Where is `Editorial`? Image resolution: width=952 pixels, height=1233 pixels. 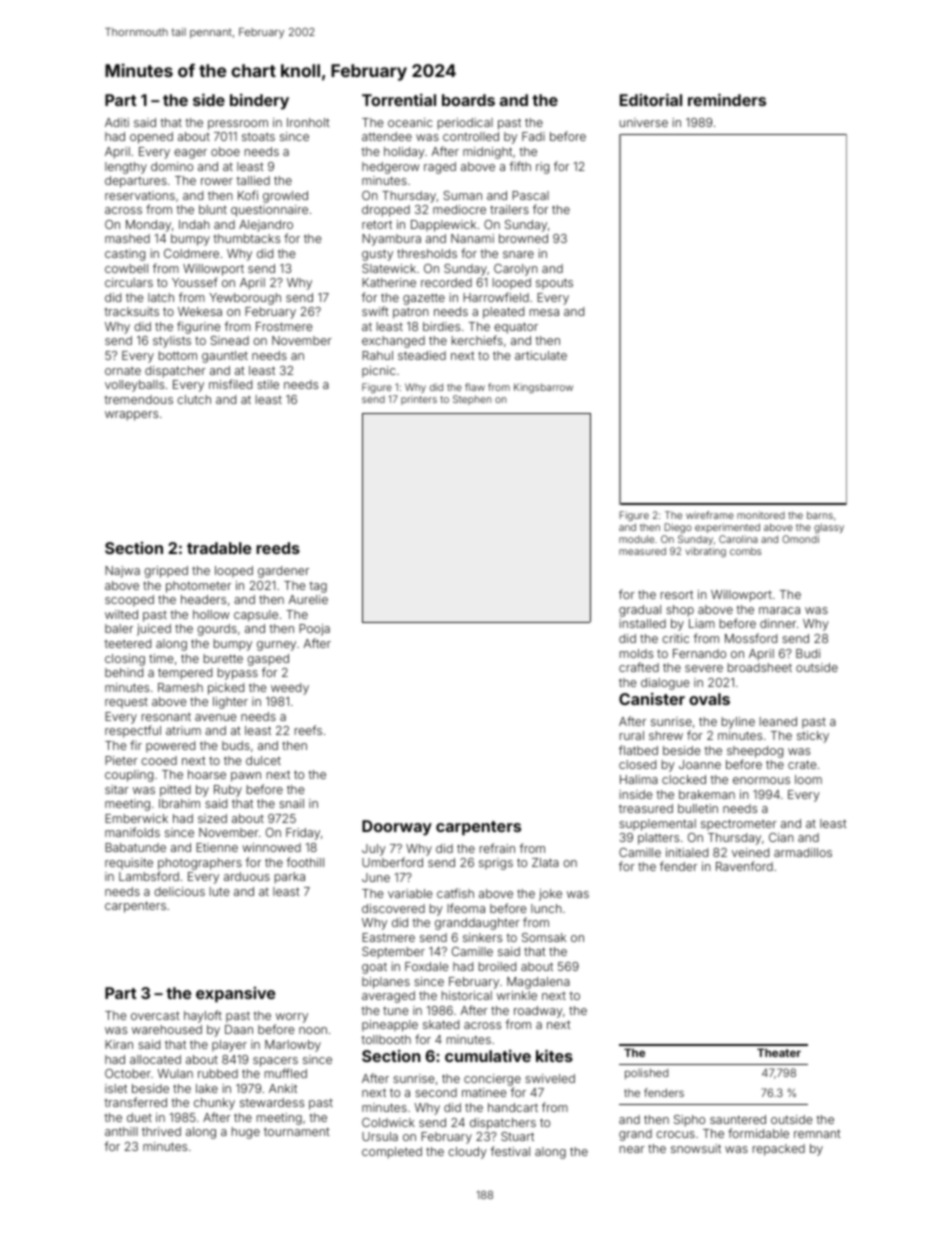 Editorial is located at coordinates (651, 99).
